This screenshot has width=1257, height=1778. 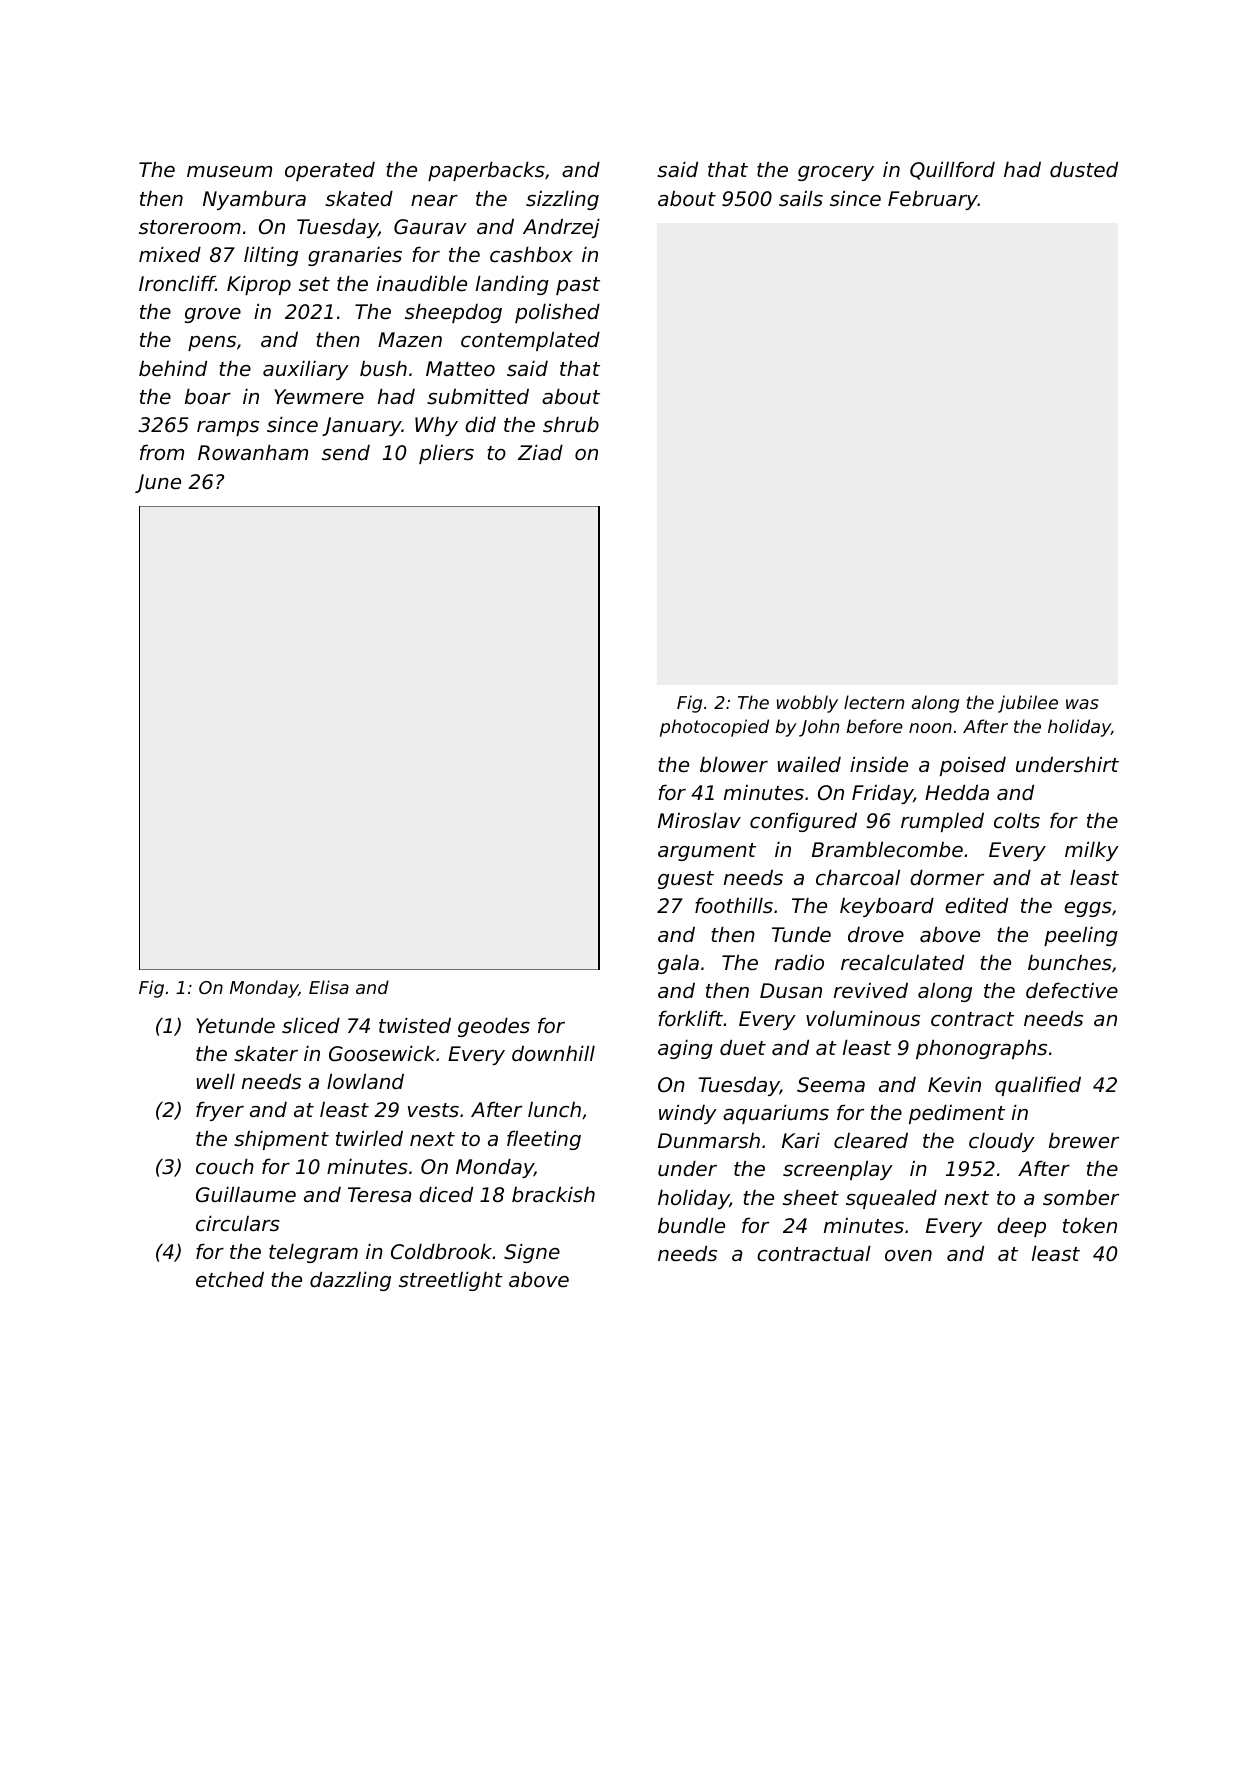 What do you see at coordinates (330, 171) in the screenshot?
I see `operated` at bounding box center [330, 171].
